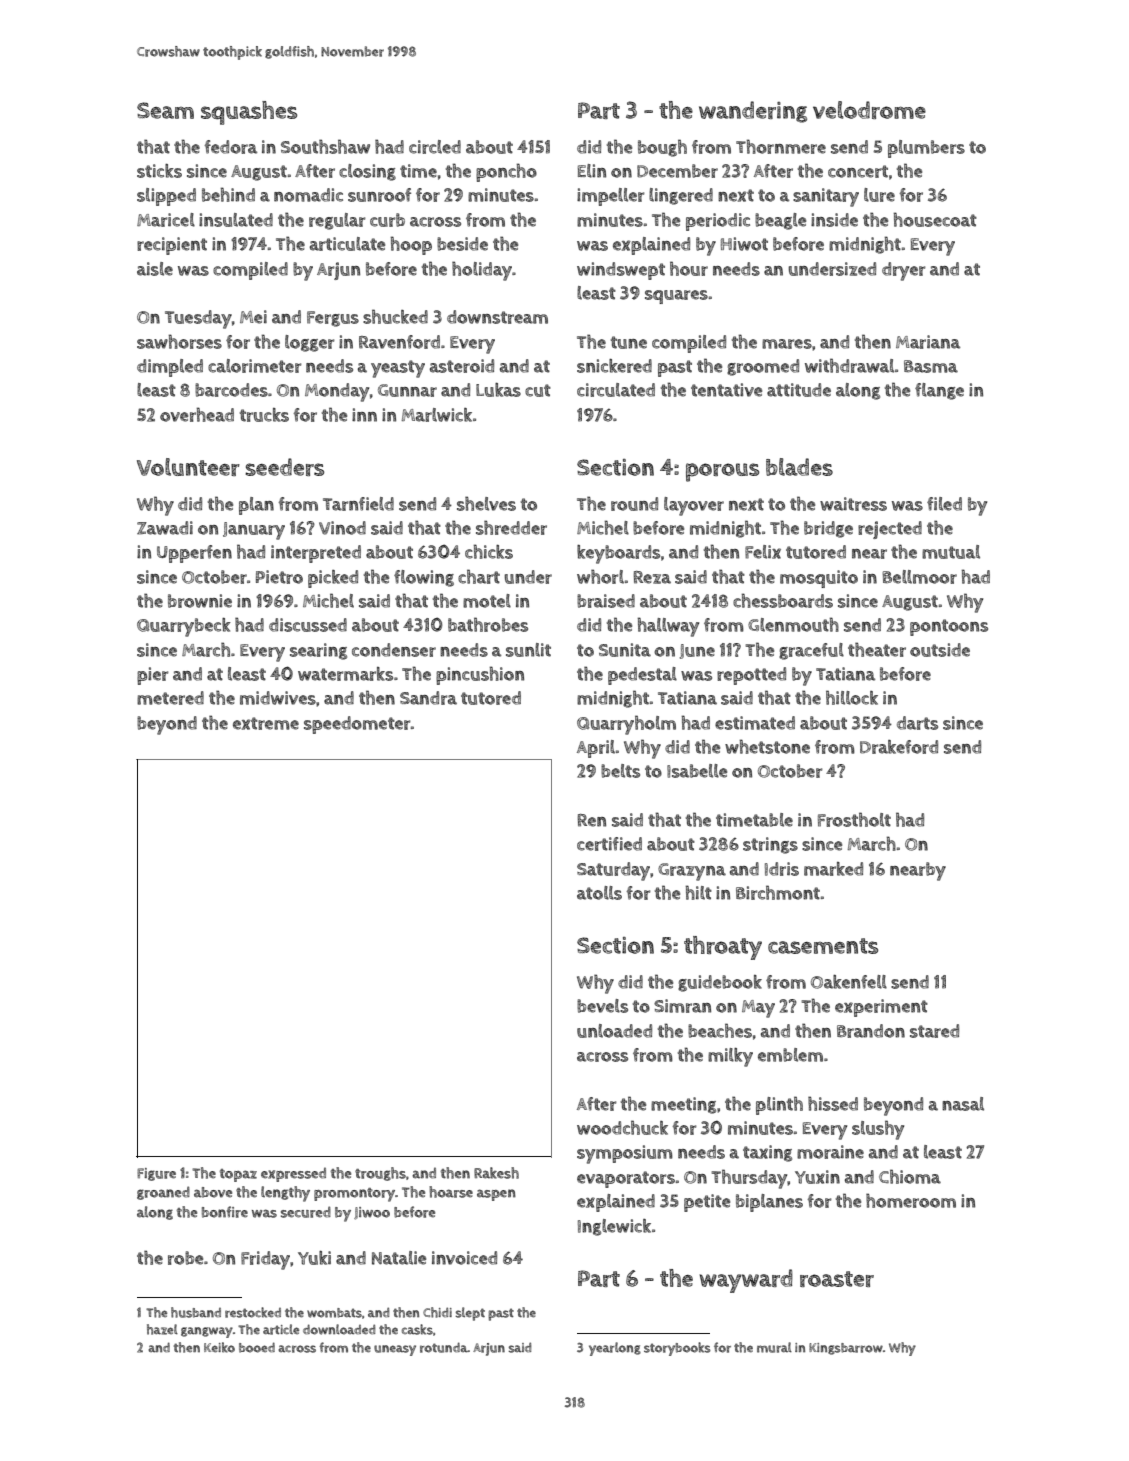  I want to click on Thornmere, so click(781, 146).
